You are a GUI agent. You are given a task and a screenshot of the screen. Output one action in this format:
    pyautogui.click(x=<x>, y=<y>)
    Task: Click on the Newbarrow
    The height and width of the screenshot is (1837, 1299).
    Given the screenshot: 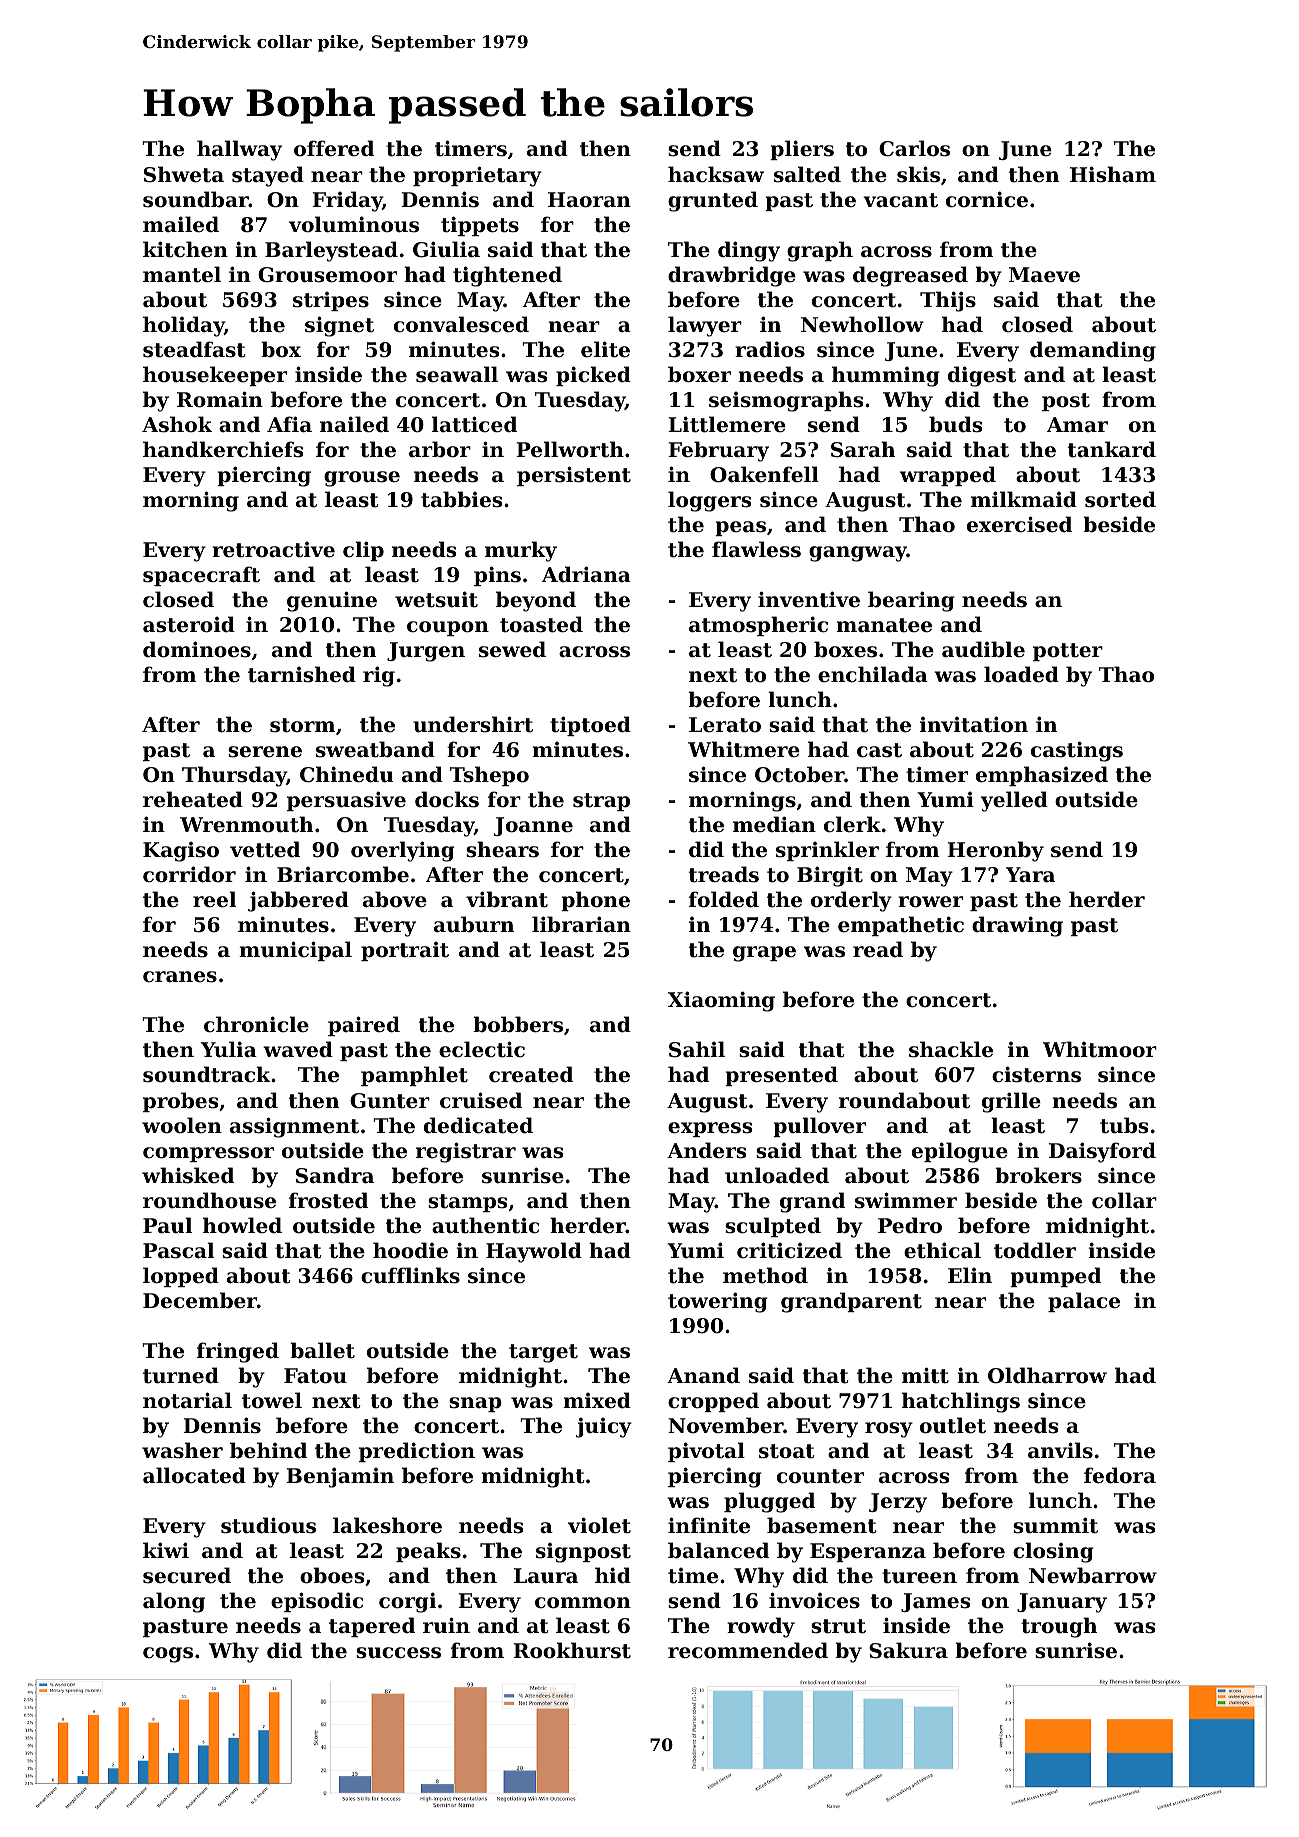 What is the action you would take?
    pyautogui.click(x=1093, y=1575)
